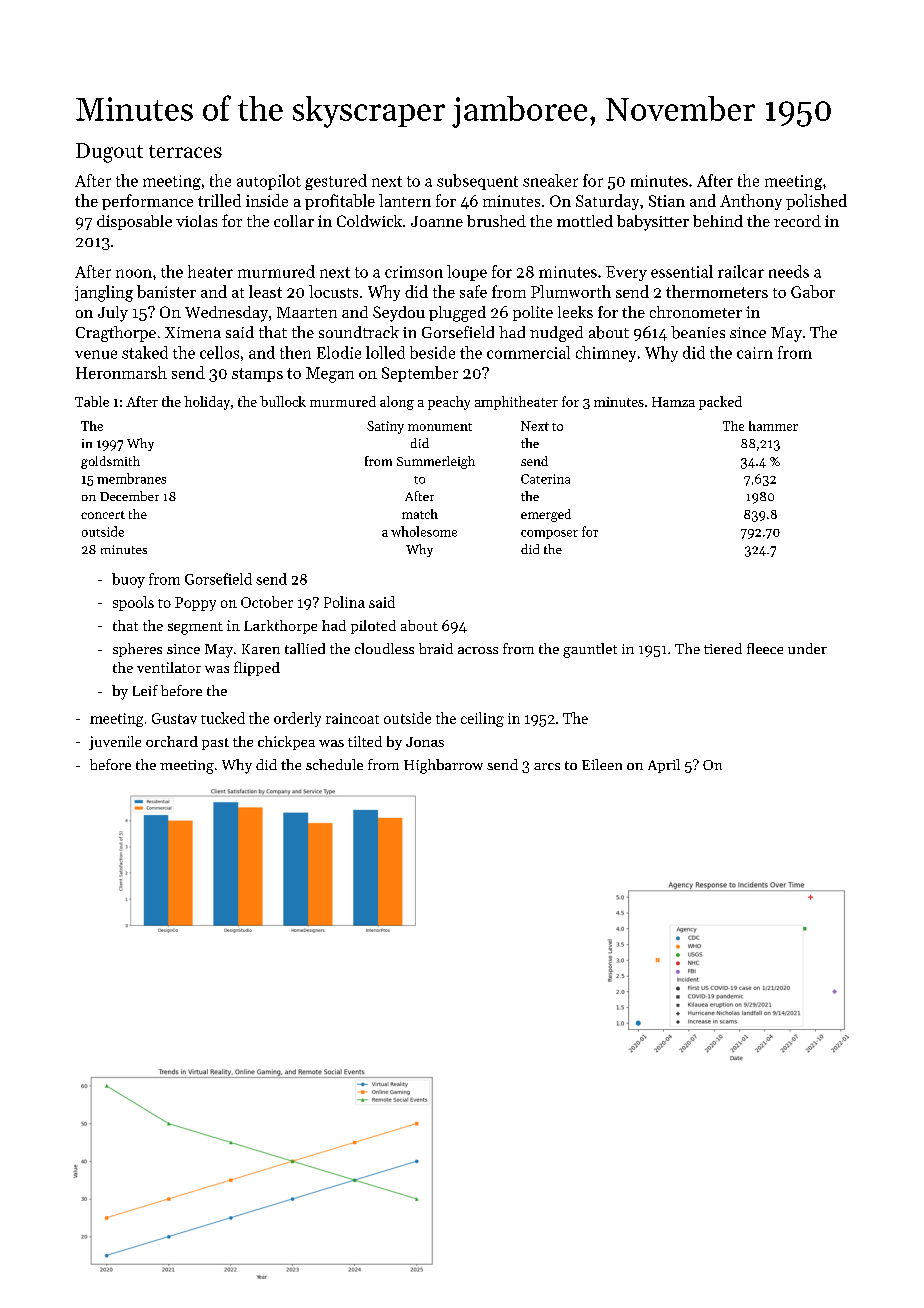  What do you see at coordinates (436, 462) in the document?
I see `Summerleigh` at bounding box center [436, 462].
